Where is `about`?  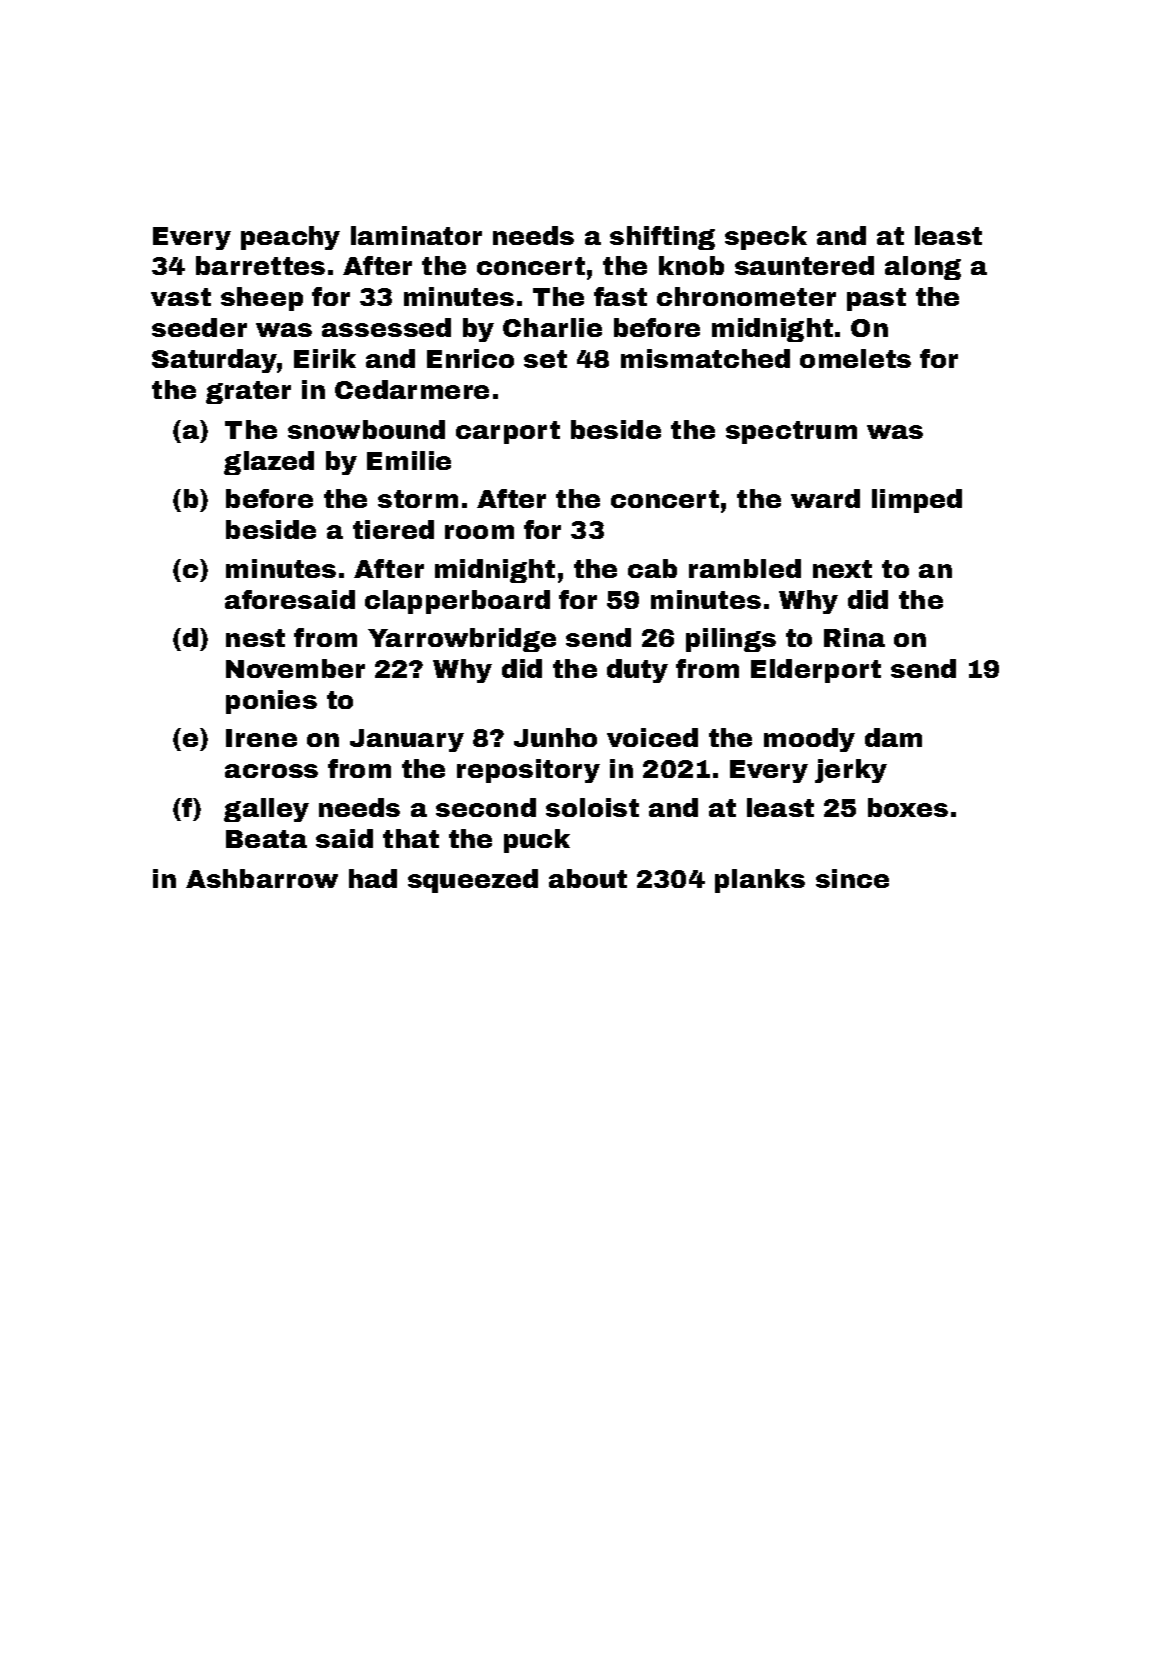 about is located at coordinates (588, 878).
